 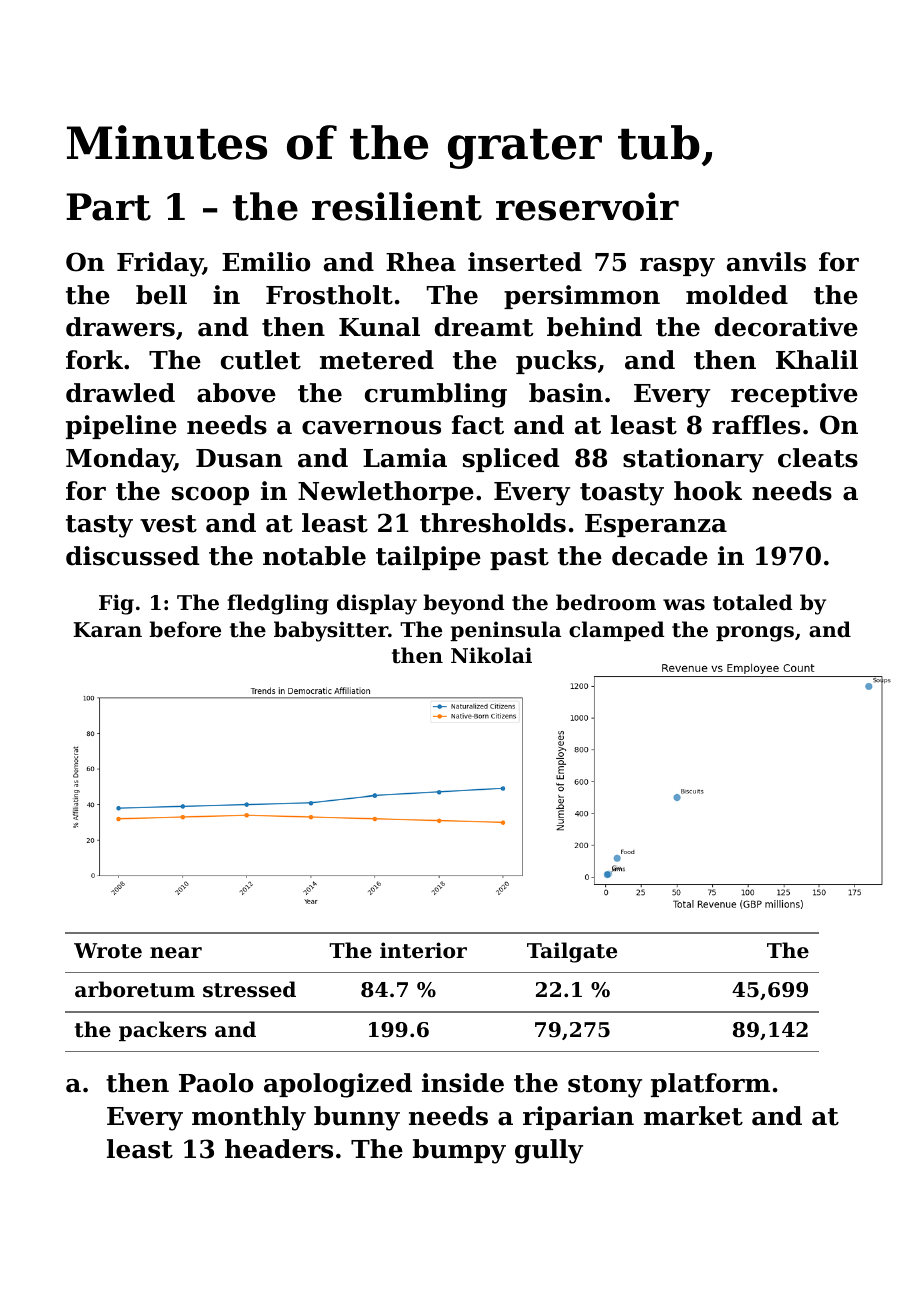 I want to click on anvils, so click(x=766, y=262).
